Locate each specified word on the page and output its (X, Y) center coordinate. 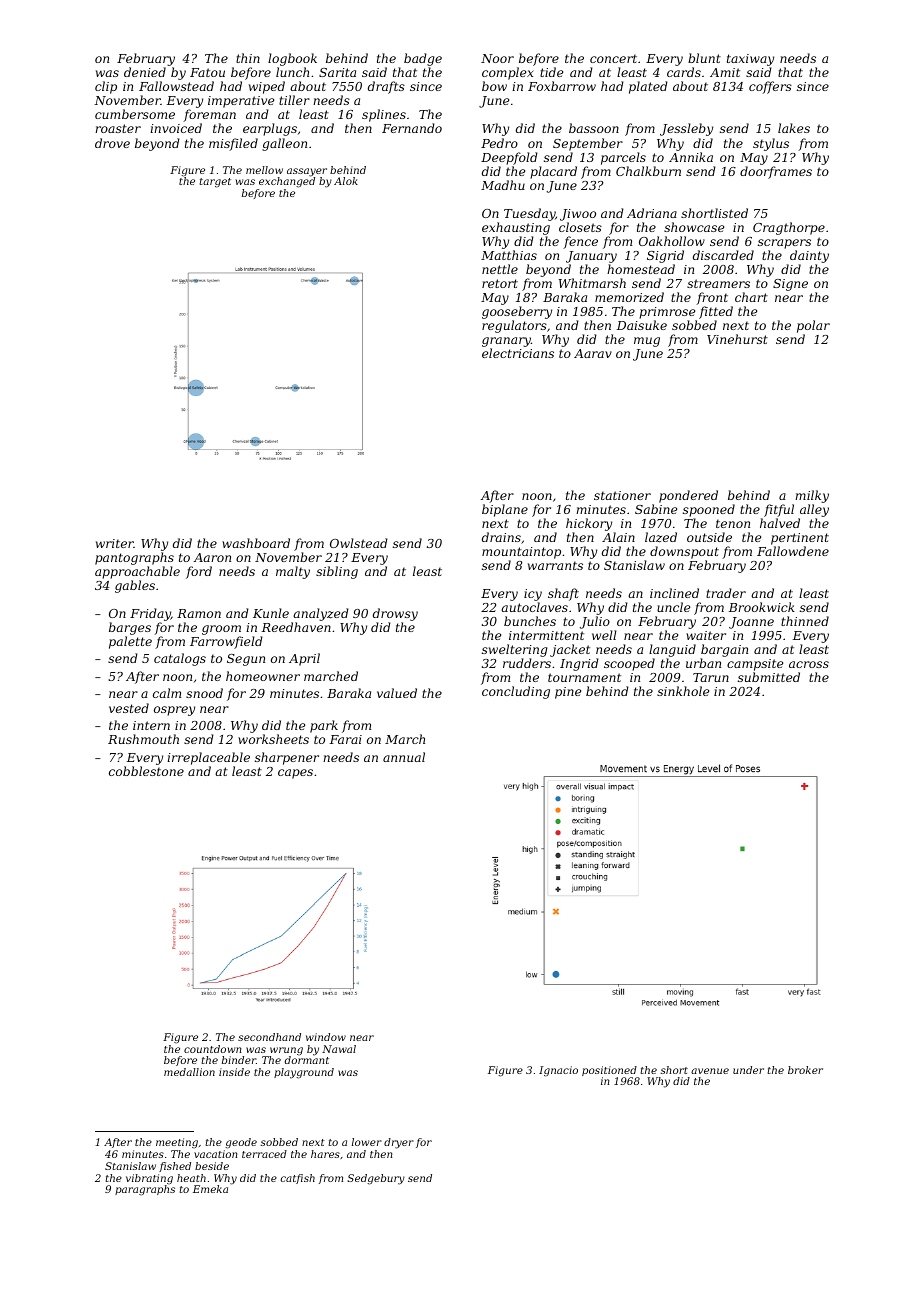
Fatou (207, 72)
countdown (212, 1049)
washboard (256, 543)
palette (130, 642)
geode (241, 1143)
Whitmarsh (592, 283)
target (215, 183)
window (326, 1037)
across (809, 664)
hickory (589, 524)
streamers (718, 283)
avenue (710, 1071)
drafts (386, 87)
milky (812, 496)
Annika (691, 157)
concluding (516, 692)
